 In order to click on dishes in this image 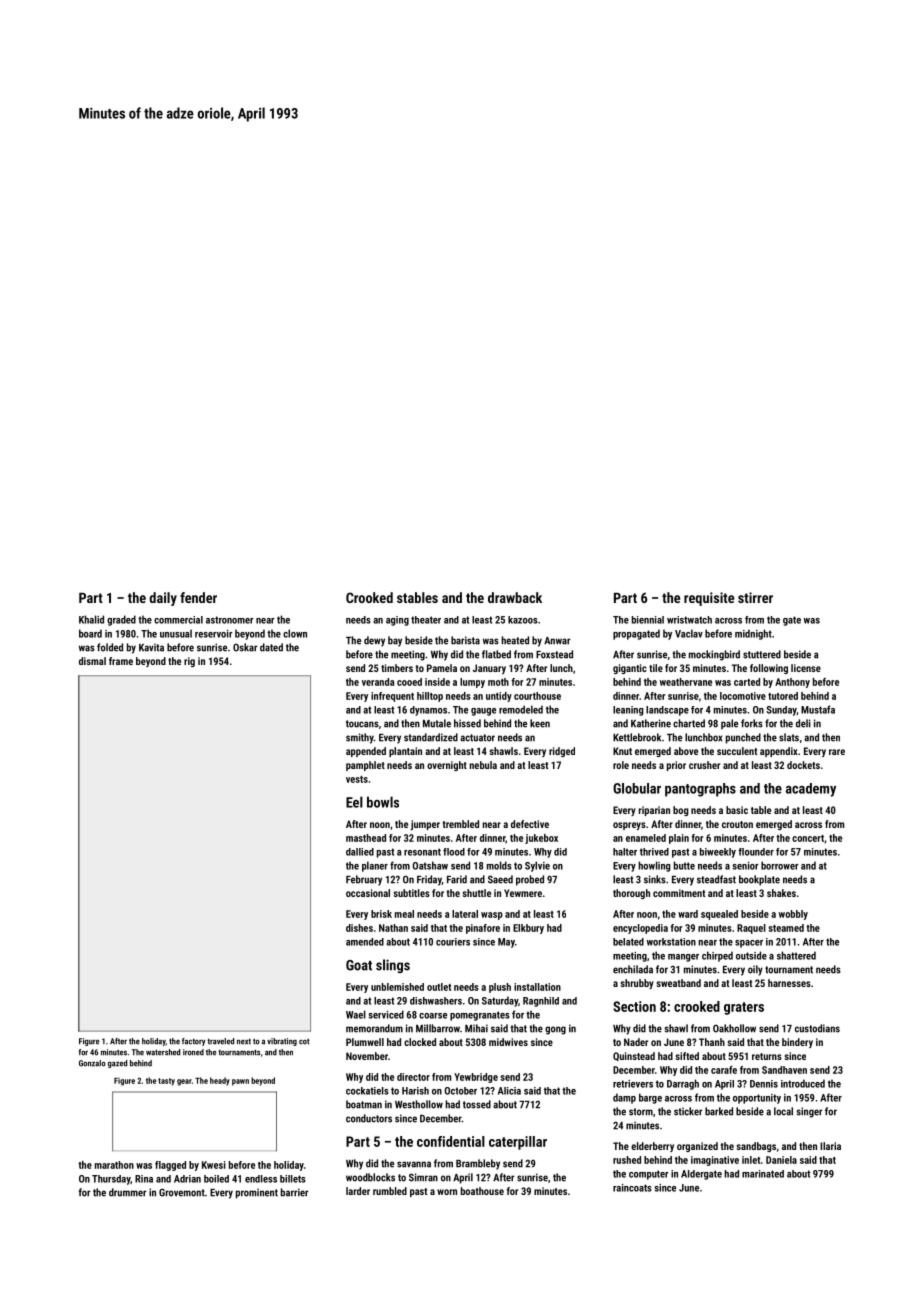, I will do `click(359, 928)`.
